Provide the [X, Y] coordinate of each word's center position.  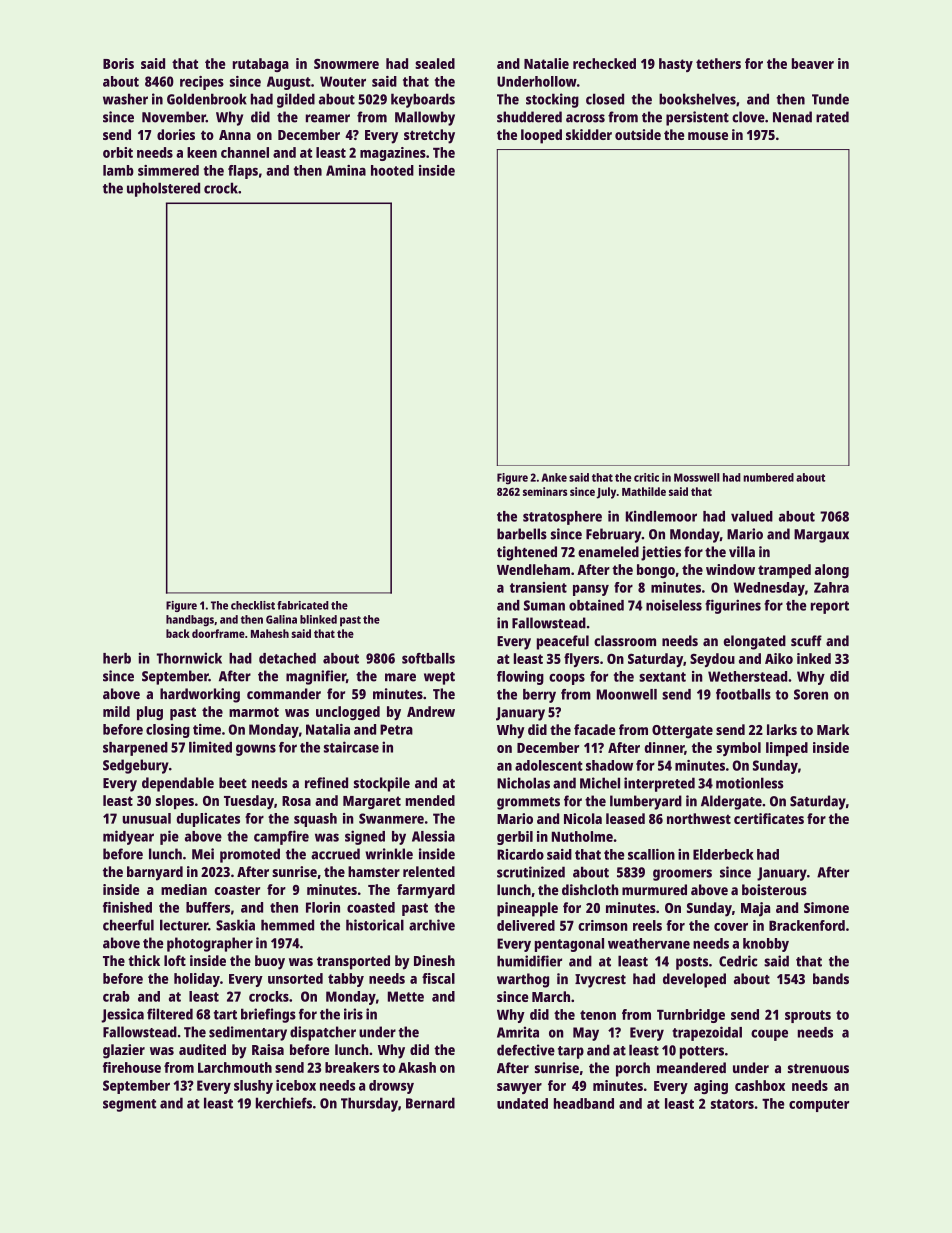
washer [125, 99]
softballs [428, 658]
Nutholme [582, 836]
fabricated [303, 605]
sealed [435, 63]
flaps [243, 172]
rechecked [604, 63]
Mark [833, 729]
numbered [768, 477]
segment [129, 1105]
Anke [554, 477]
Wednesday [769, 589]
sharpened [135, 749]
